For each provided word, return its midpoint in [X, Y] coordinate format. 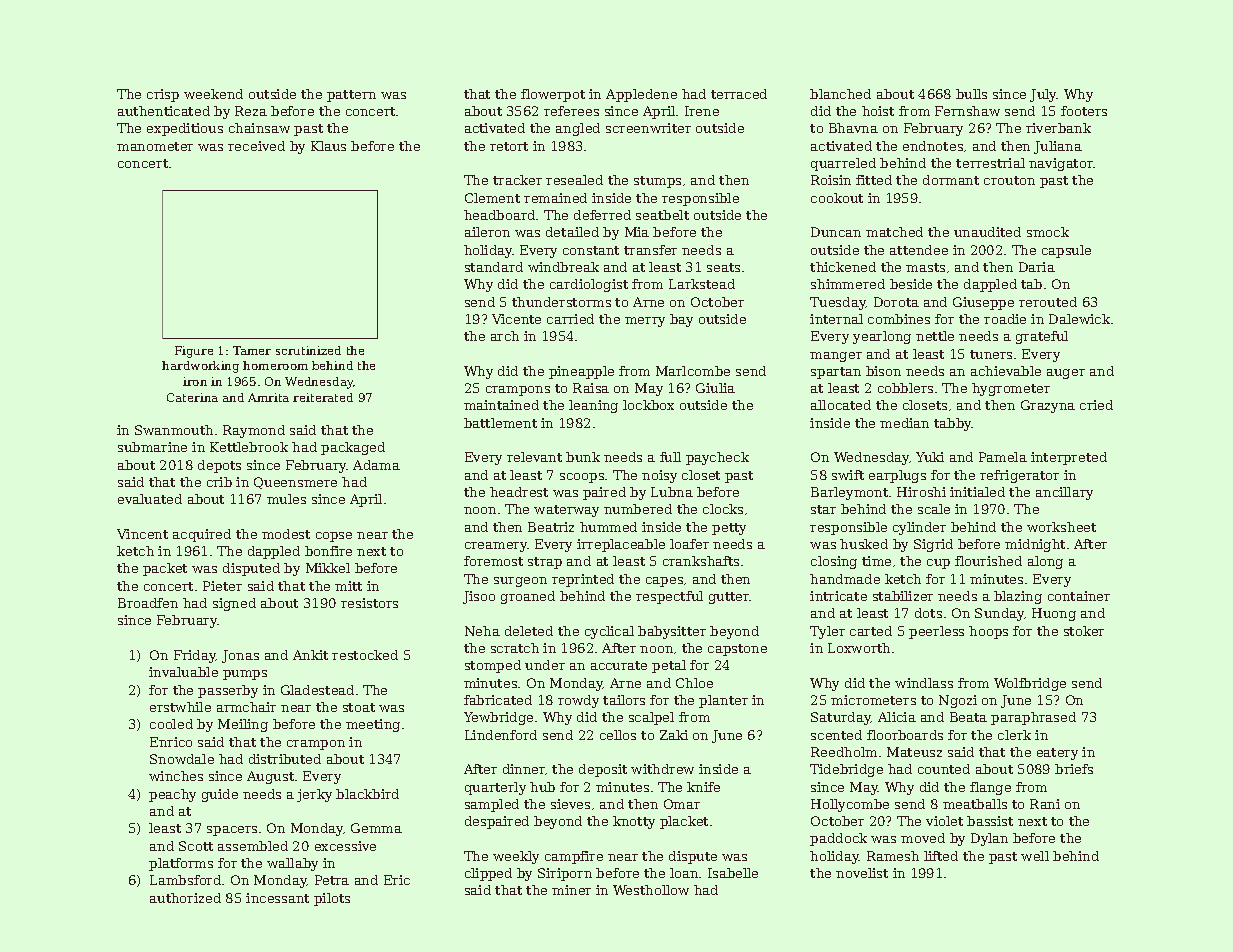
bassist [990, 821]
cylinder [919, 528]
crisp [163, 95]
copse [334, 537]
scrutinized [308, 350]
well [1035, 856]
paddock [838, 839]
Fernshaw [967, 111]
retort [509, 146]
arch [505, 336]
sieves [570, 804]
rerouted [1048, 302]
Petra [332, 880]
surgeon [520, 582]
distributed [285, 759]
